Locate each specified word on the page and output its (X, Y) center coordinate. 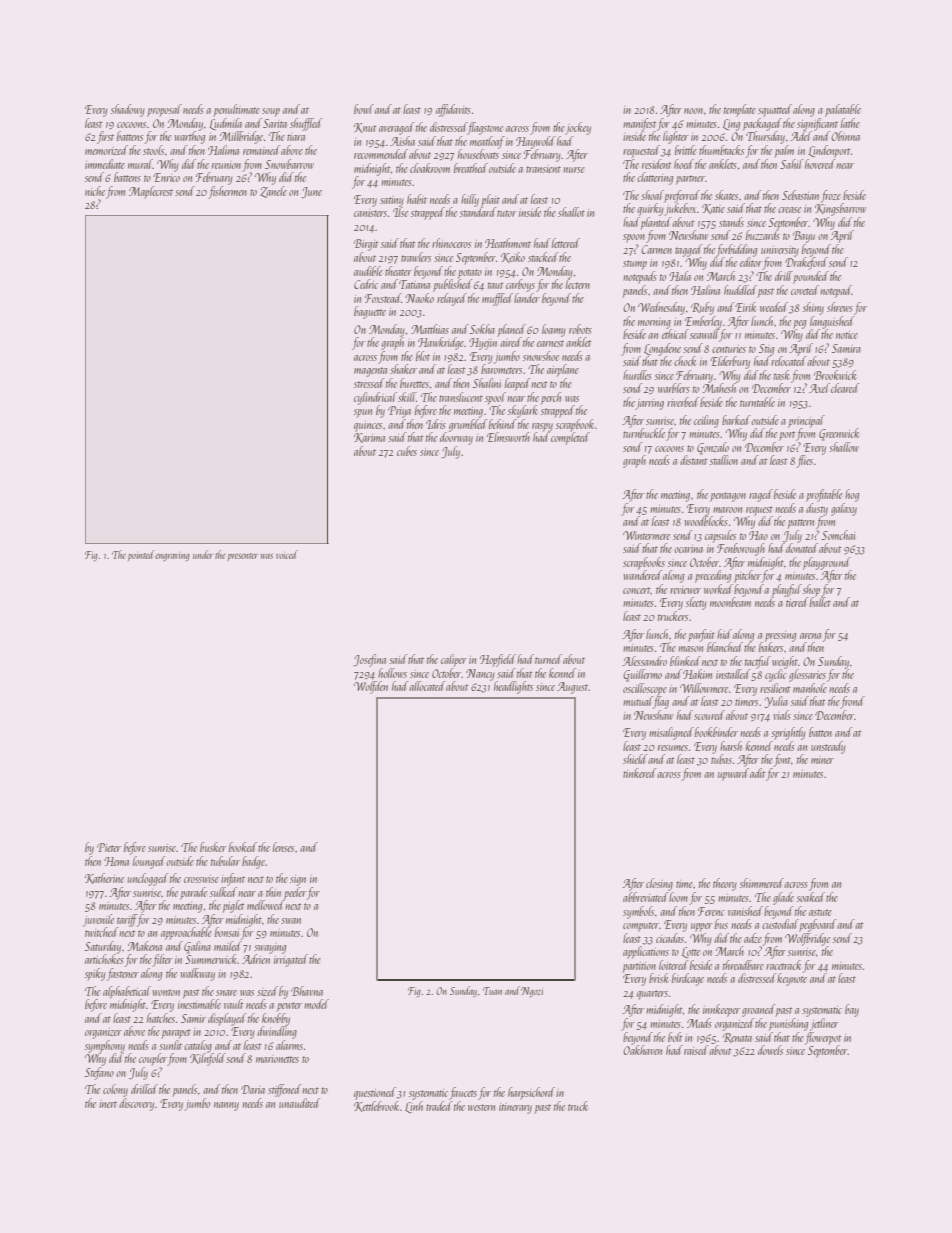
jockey (578, 128)
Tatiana (414, 284)
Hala (680, 276)
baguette (370, 312)
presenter (242, 557)
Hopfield (498, 660)
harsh (731, 746)
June (311, 193)
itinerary (515, 1108)
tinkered (639, 773)
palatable (843, 110)
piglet (233, 906)
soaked (811, 897)
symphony (105, 1046)
